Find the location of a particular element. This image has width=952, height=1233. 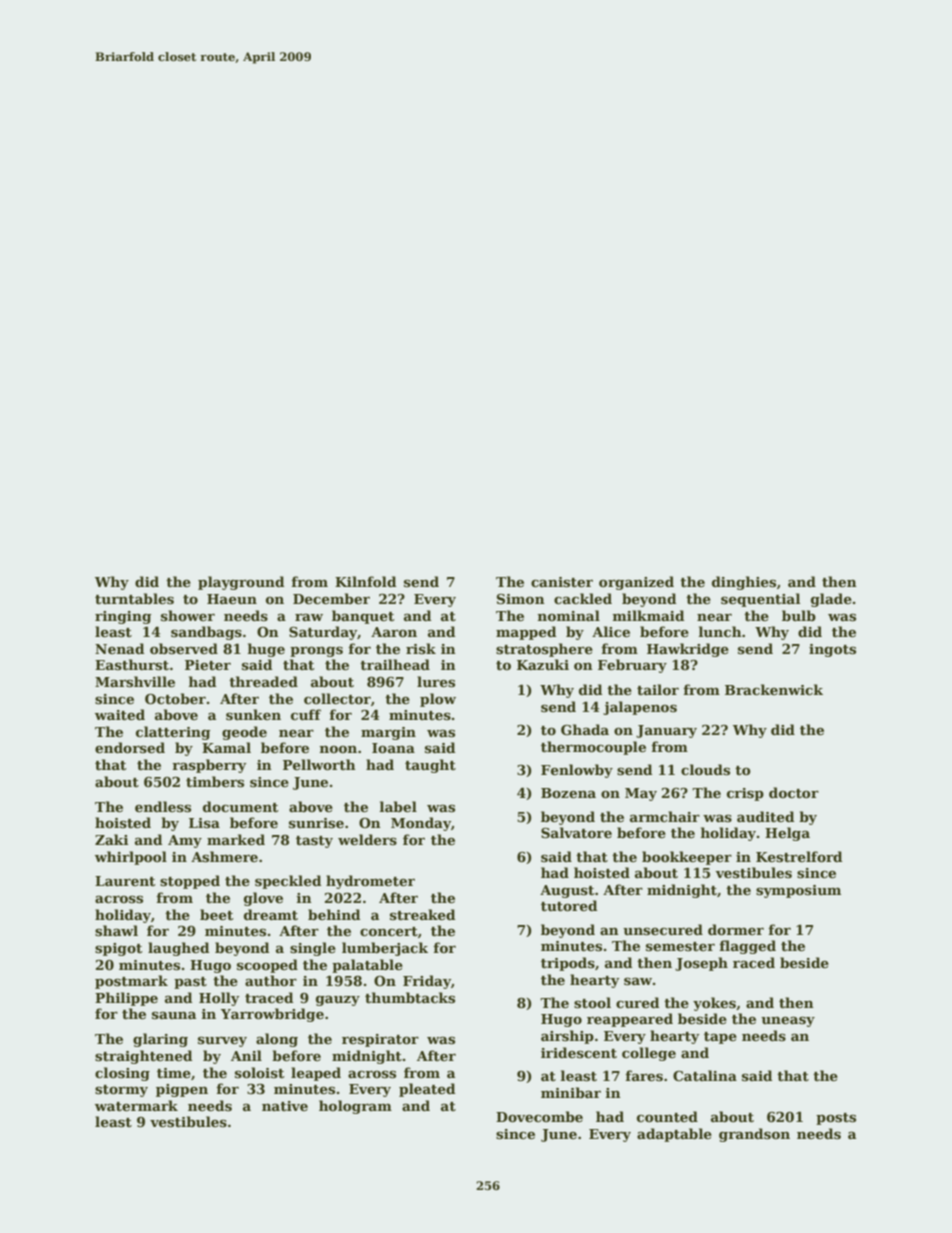

pigpen is located at coordinates (182, 1090).
